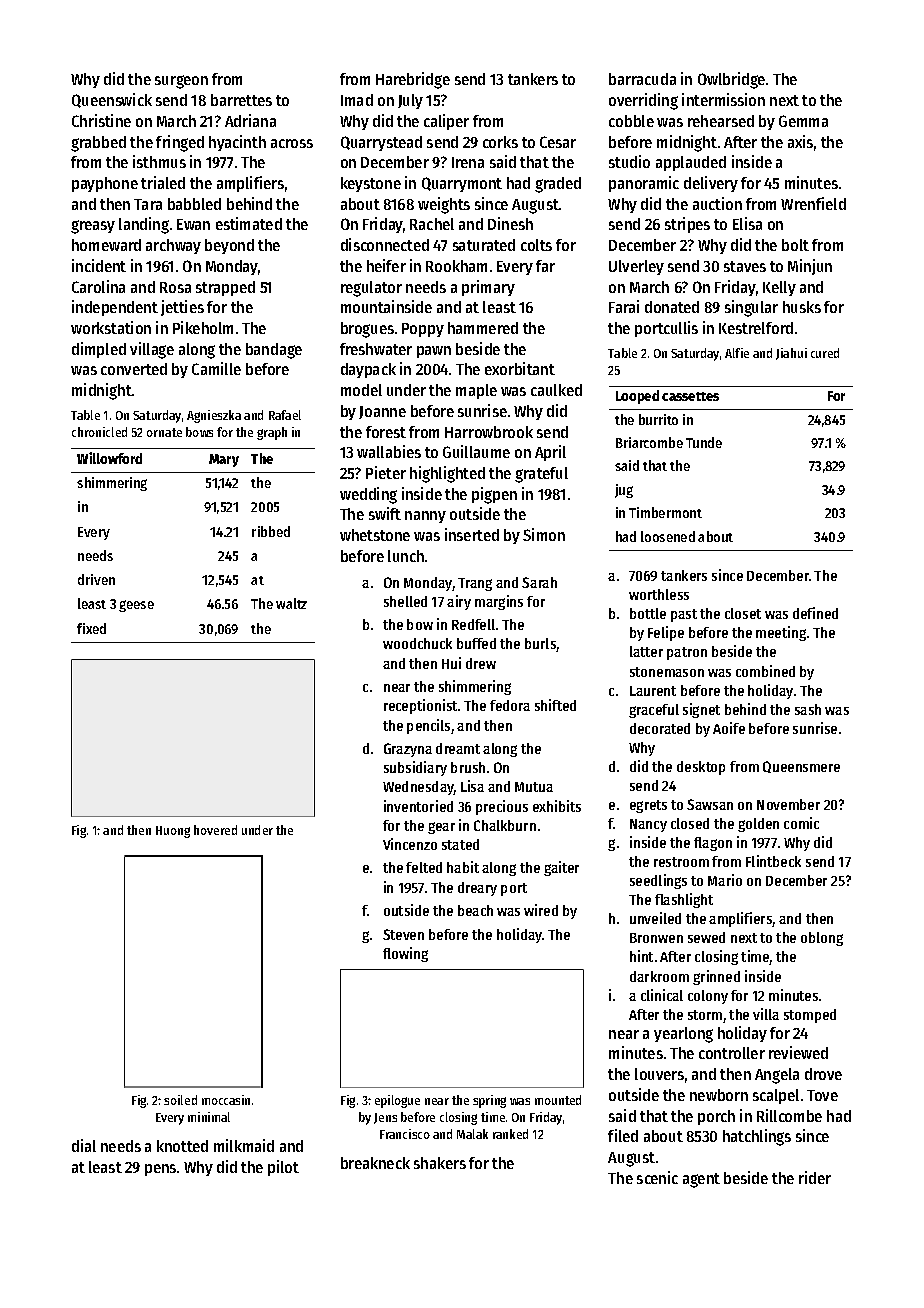 The width and height of the screenshot is (924, 1308). I want to click on buffed, so click(476, 643).
